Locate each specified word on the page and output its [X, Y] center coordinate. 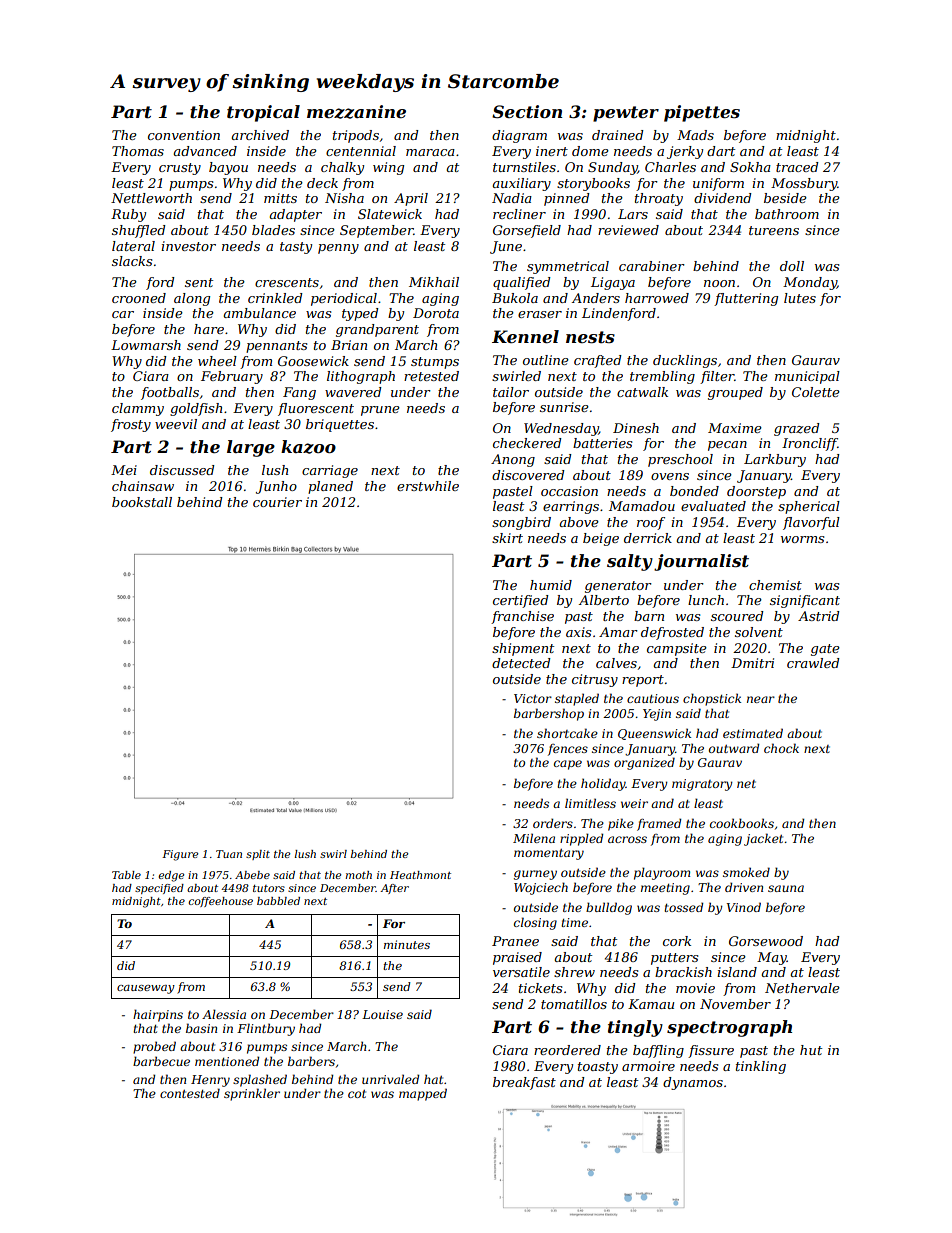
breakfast [524, 1083]
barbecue [161, 1061]
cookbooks [742, 823]
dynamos [693, 1083]
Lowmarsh [146, 345]
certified [521, 601]
